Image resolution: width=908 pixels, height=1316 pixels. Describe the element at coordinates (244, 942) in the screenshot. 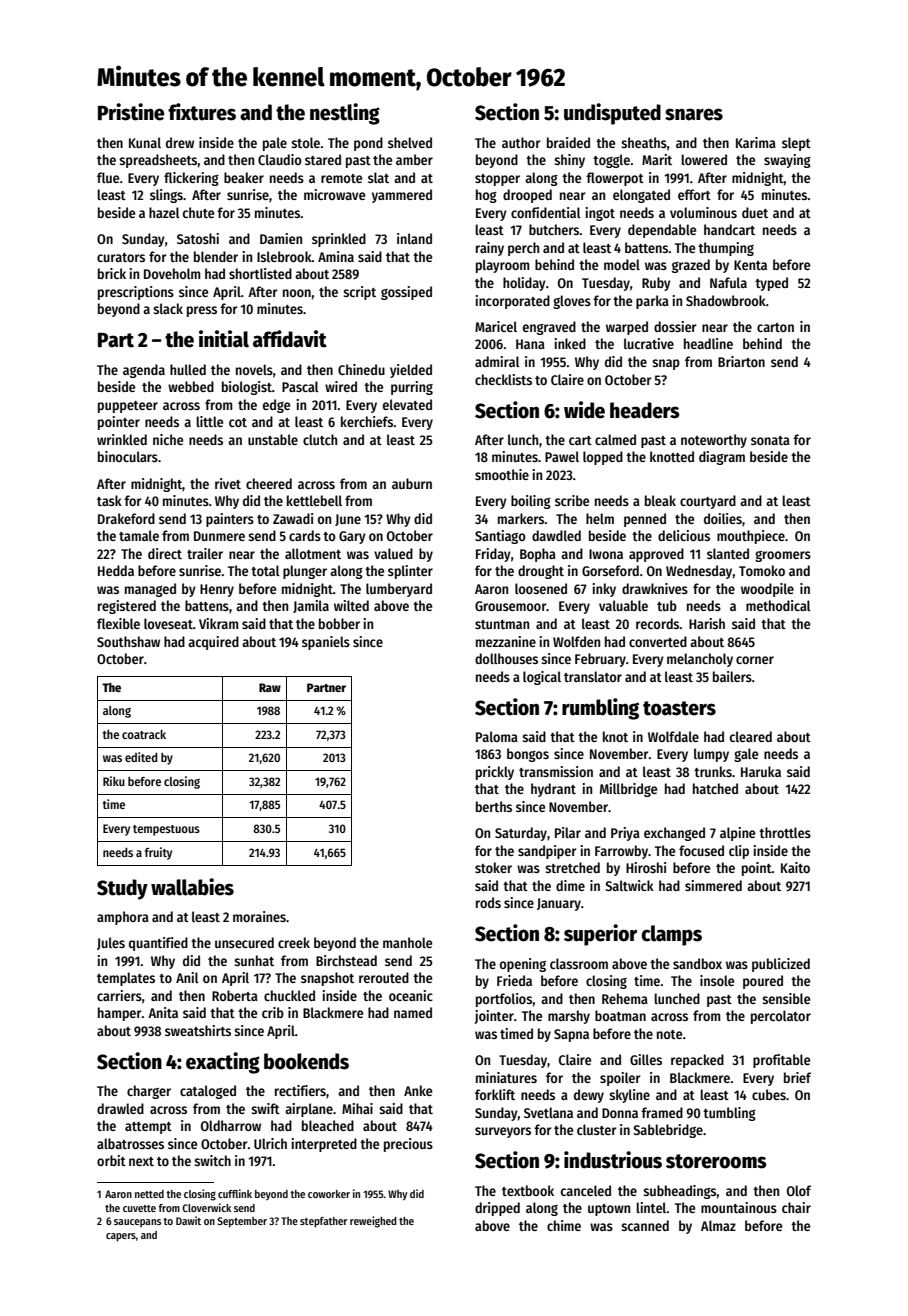

I see `unsecured` at that location.
